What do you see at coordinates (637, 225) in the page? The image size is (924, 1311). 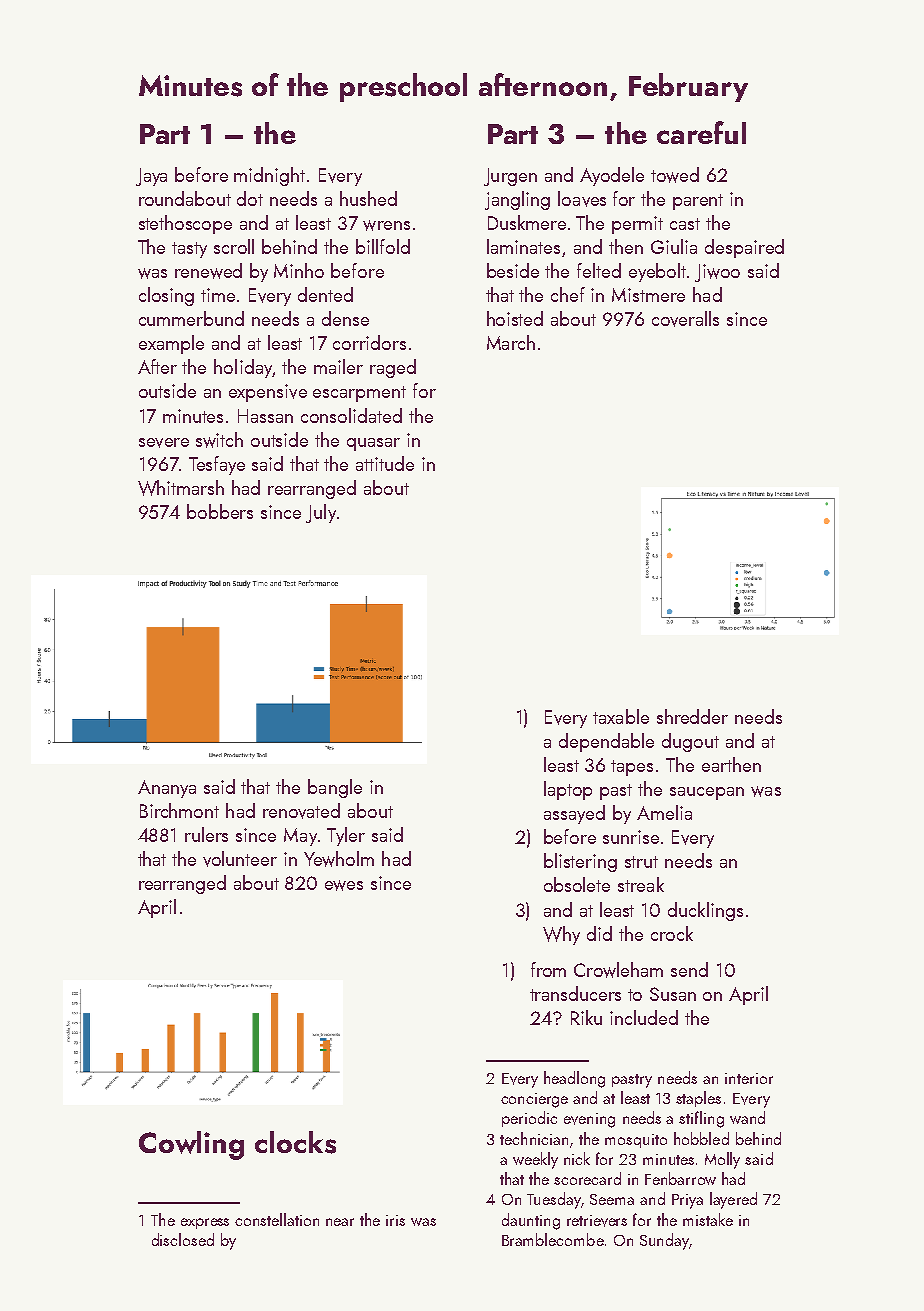 I see `permit` at bounding box center [637, 225].
